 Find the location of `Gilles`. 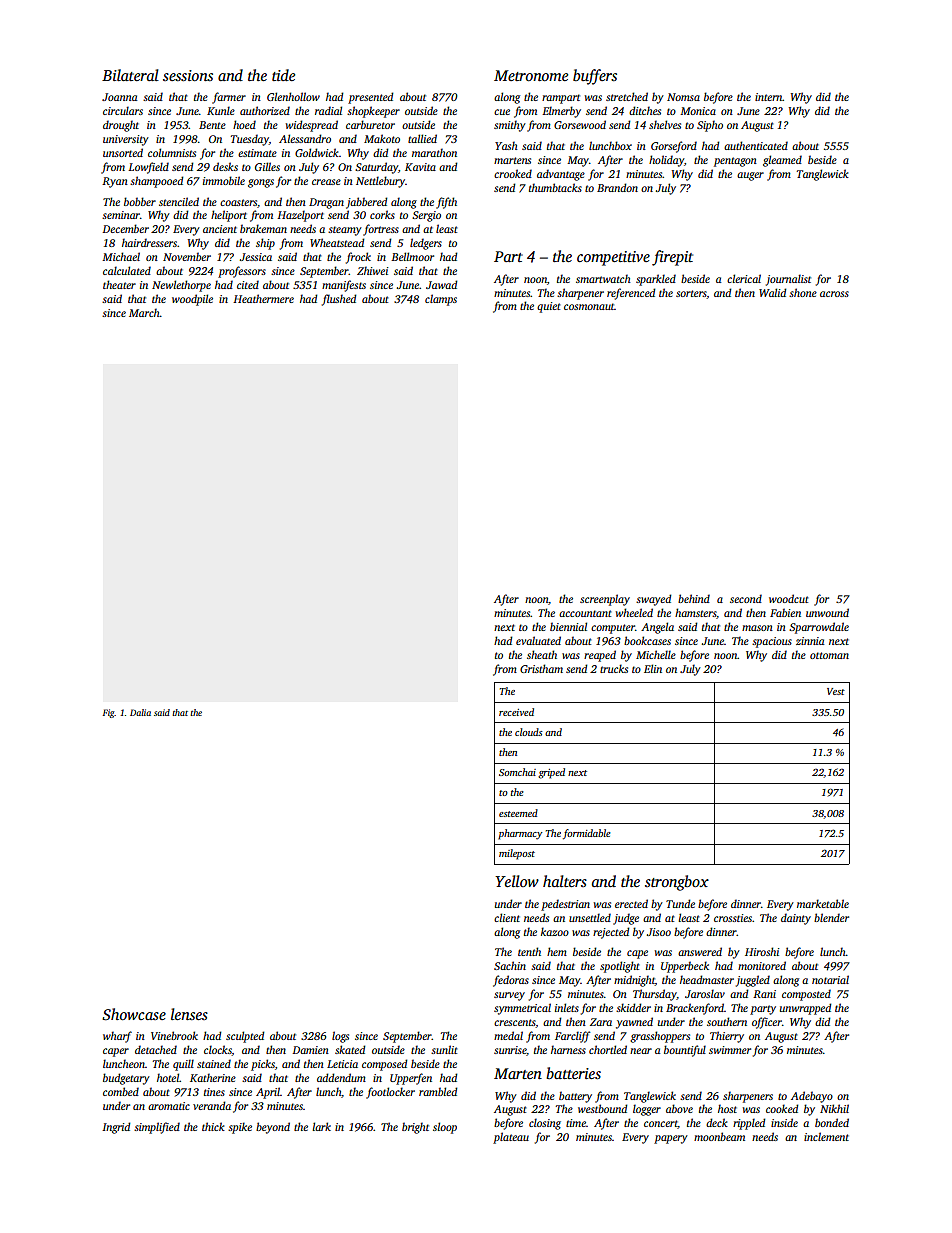

Gilles is located at coordinates (267, 166).
